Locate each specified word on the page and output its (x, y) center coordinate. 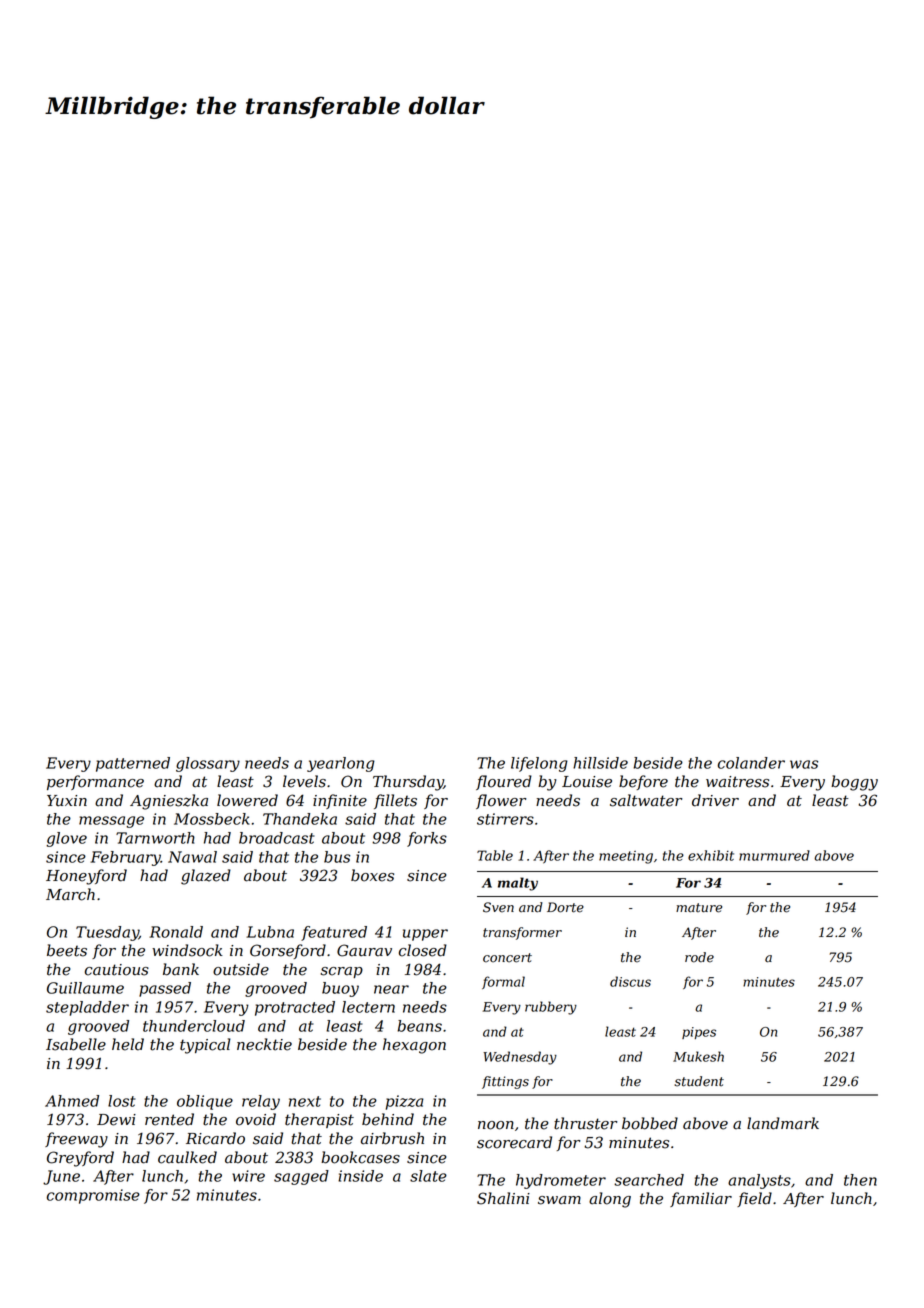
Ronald (176, 932)
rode (699, 957)
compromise (93, 1196)
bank (181, 969)
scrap (342, 972)
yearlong (341, 764)
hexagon (414, 1046)
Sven (498, 907)
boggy (854, 783)
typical (205, 1046)
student (699, 1081)
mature (699, 908)
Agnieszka (169, 802)
